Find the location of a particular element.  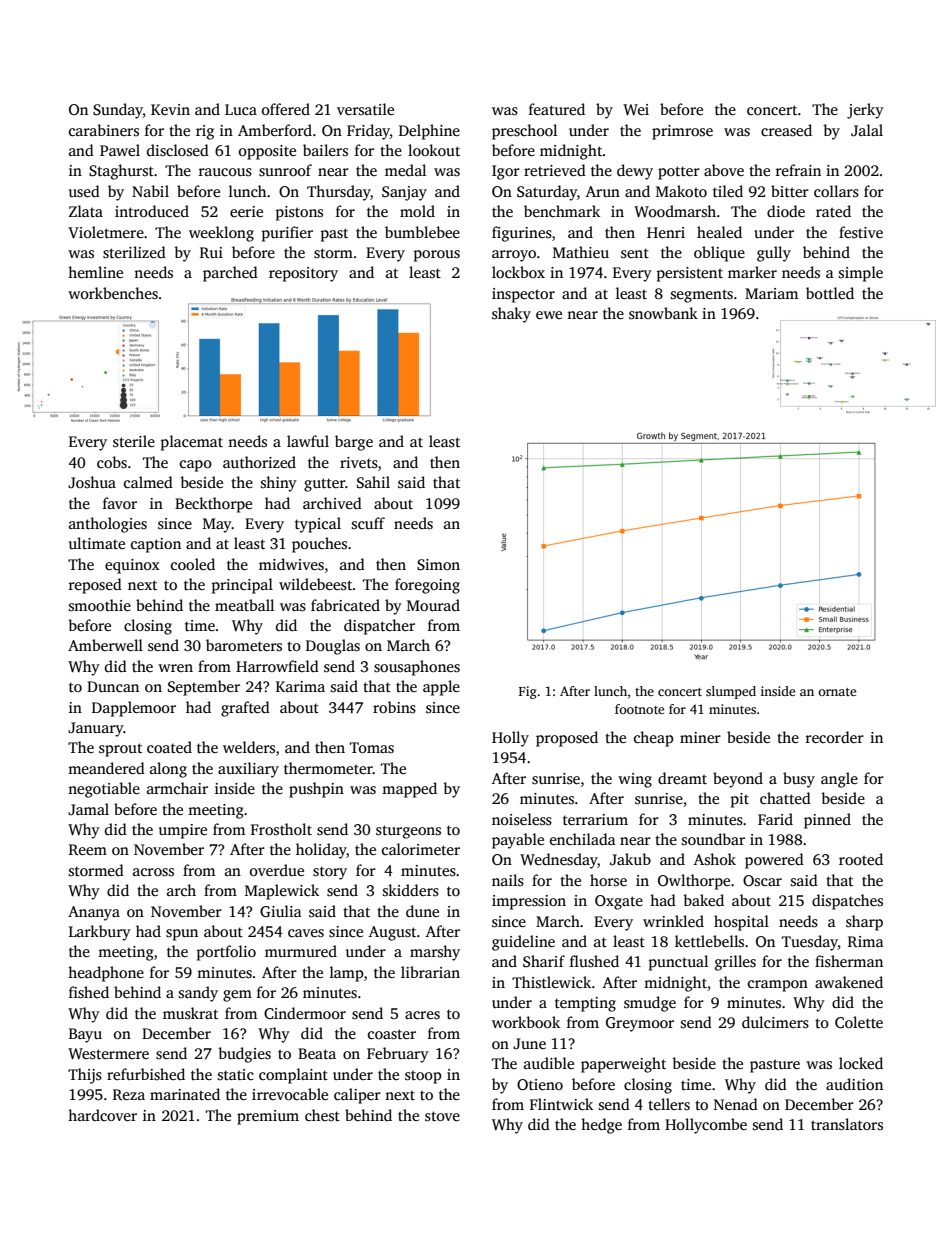

hardcover is located at coordinates (102, 1115).
